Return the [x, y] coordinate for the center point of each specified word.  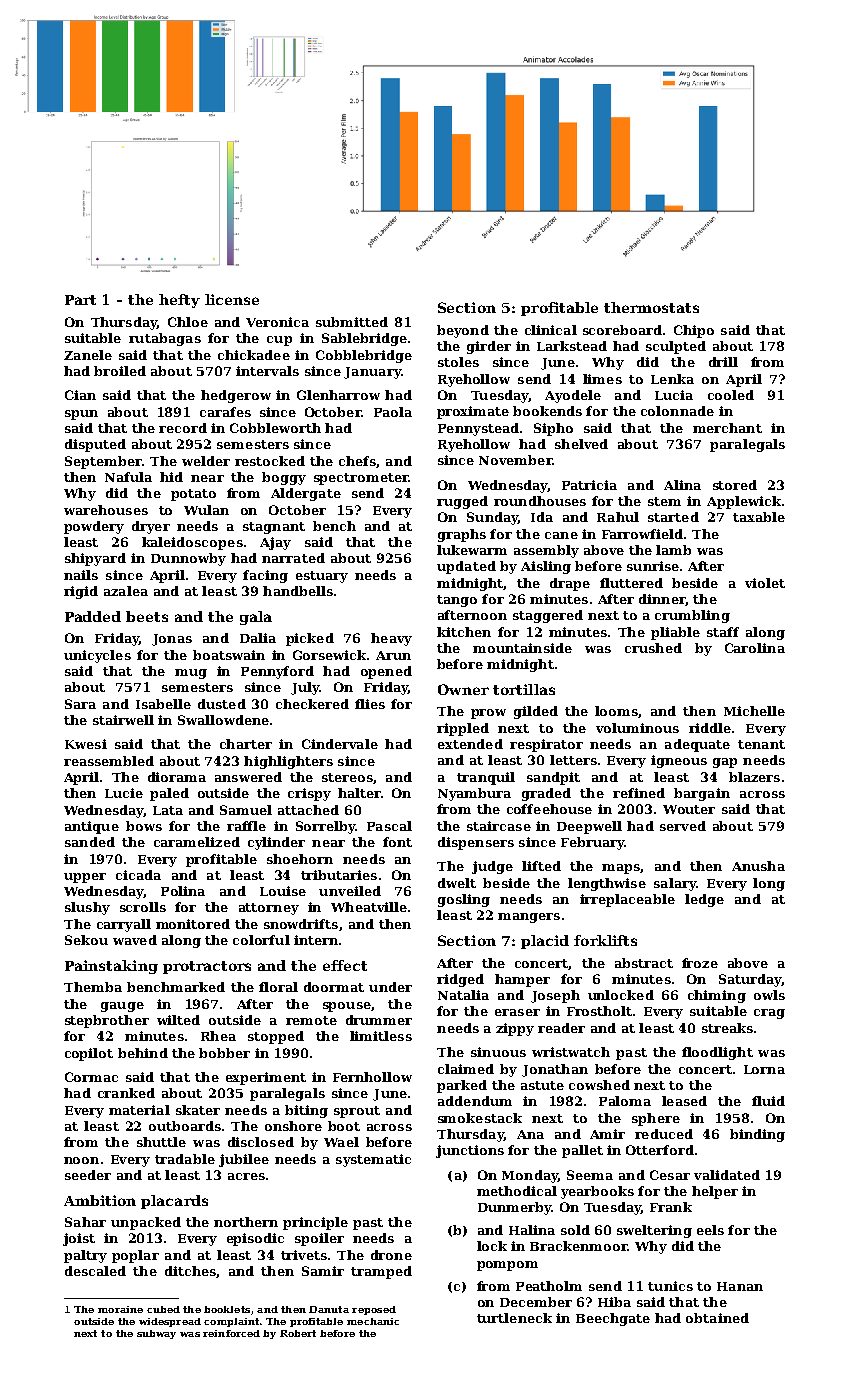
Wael [341, 1142]
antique [92, 827]
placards [174, 1202]
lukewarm [472, 550]
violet [765, 583]
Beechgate [613, 1319]
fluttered [631, 583]
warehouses [106, 510]
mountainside [522, 648]
